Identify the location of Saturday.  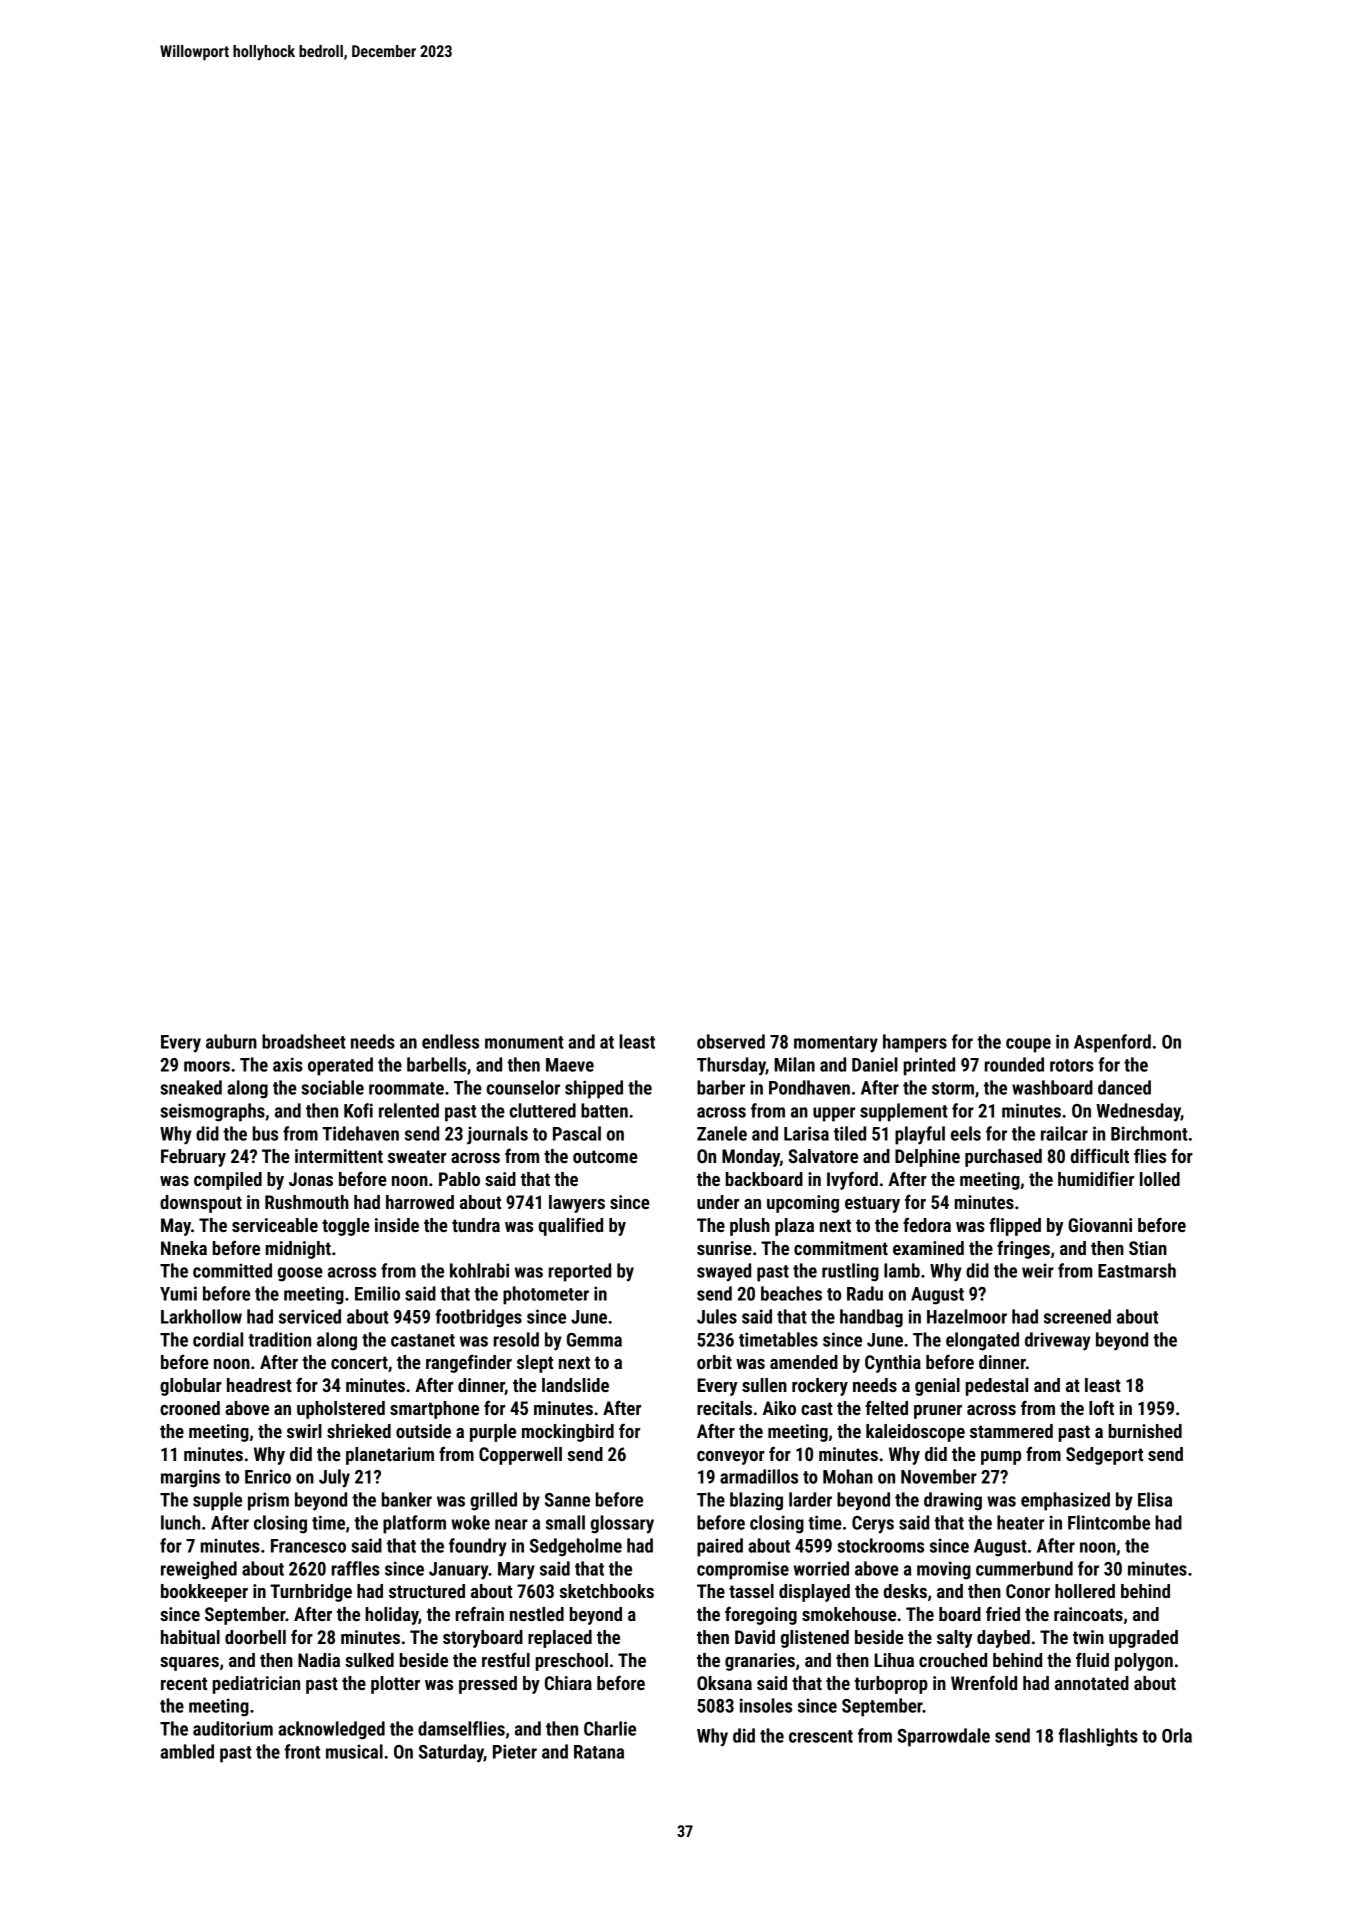
(451, 1753).
